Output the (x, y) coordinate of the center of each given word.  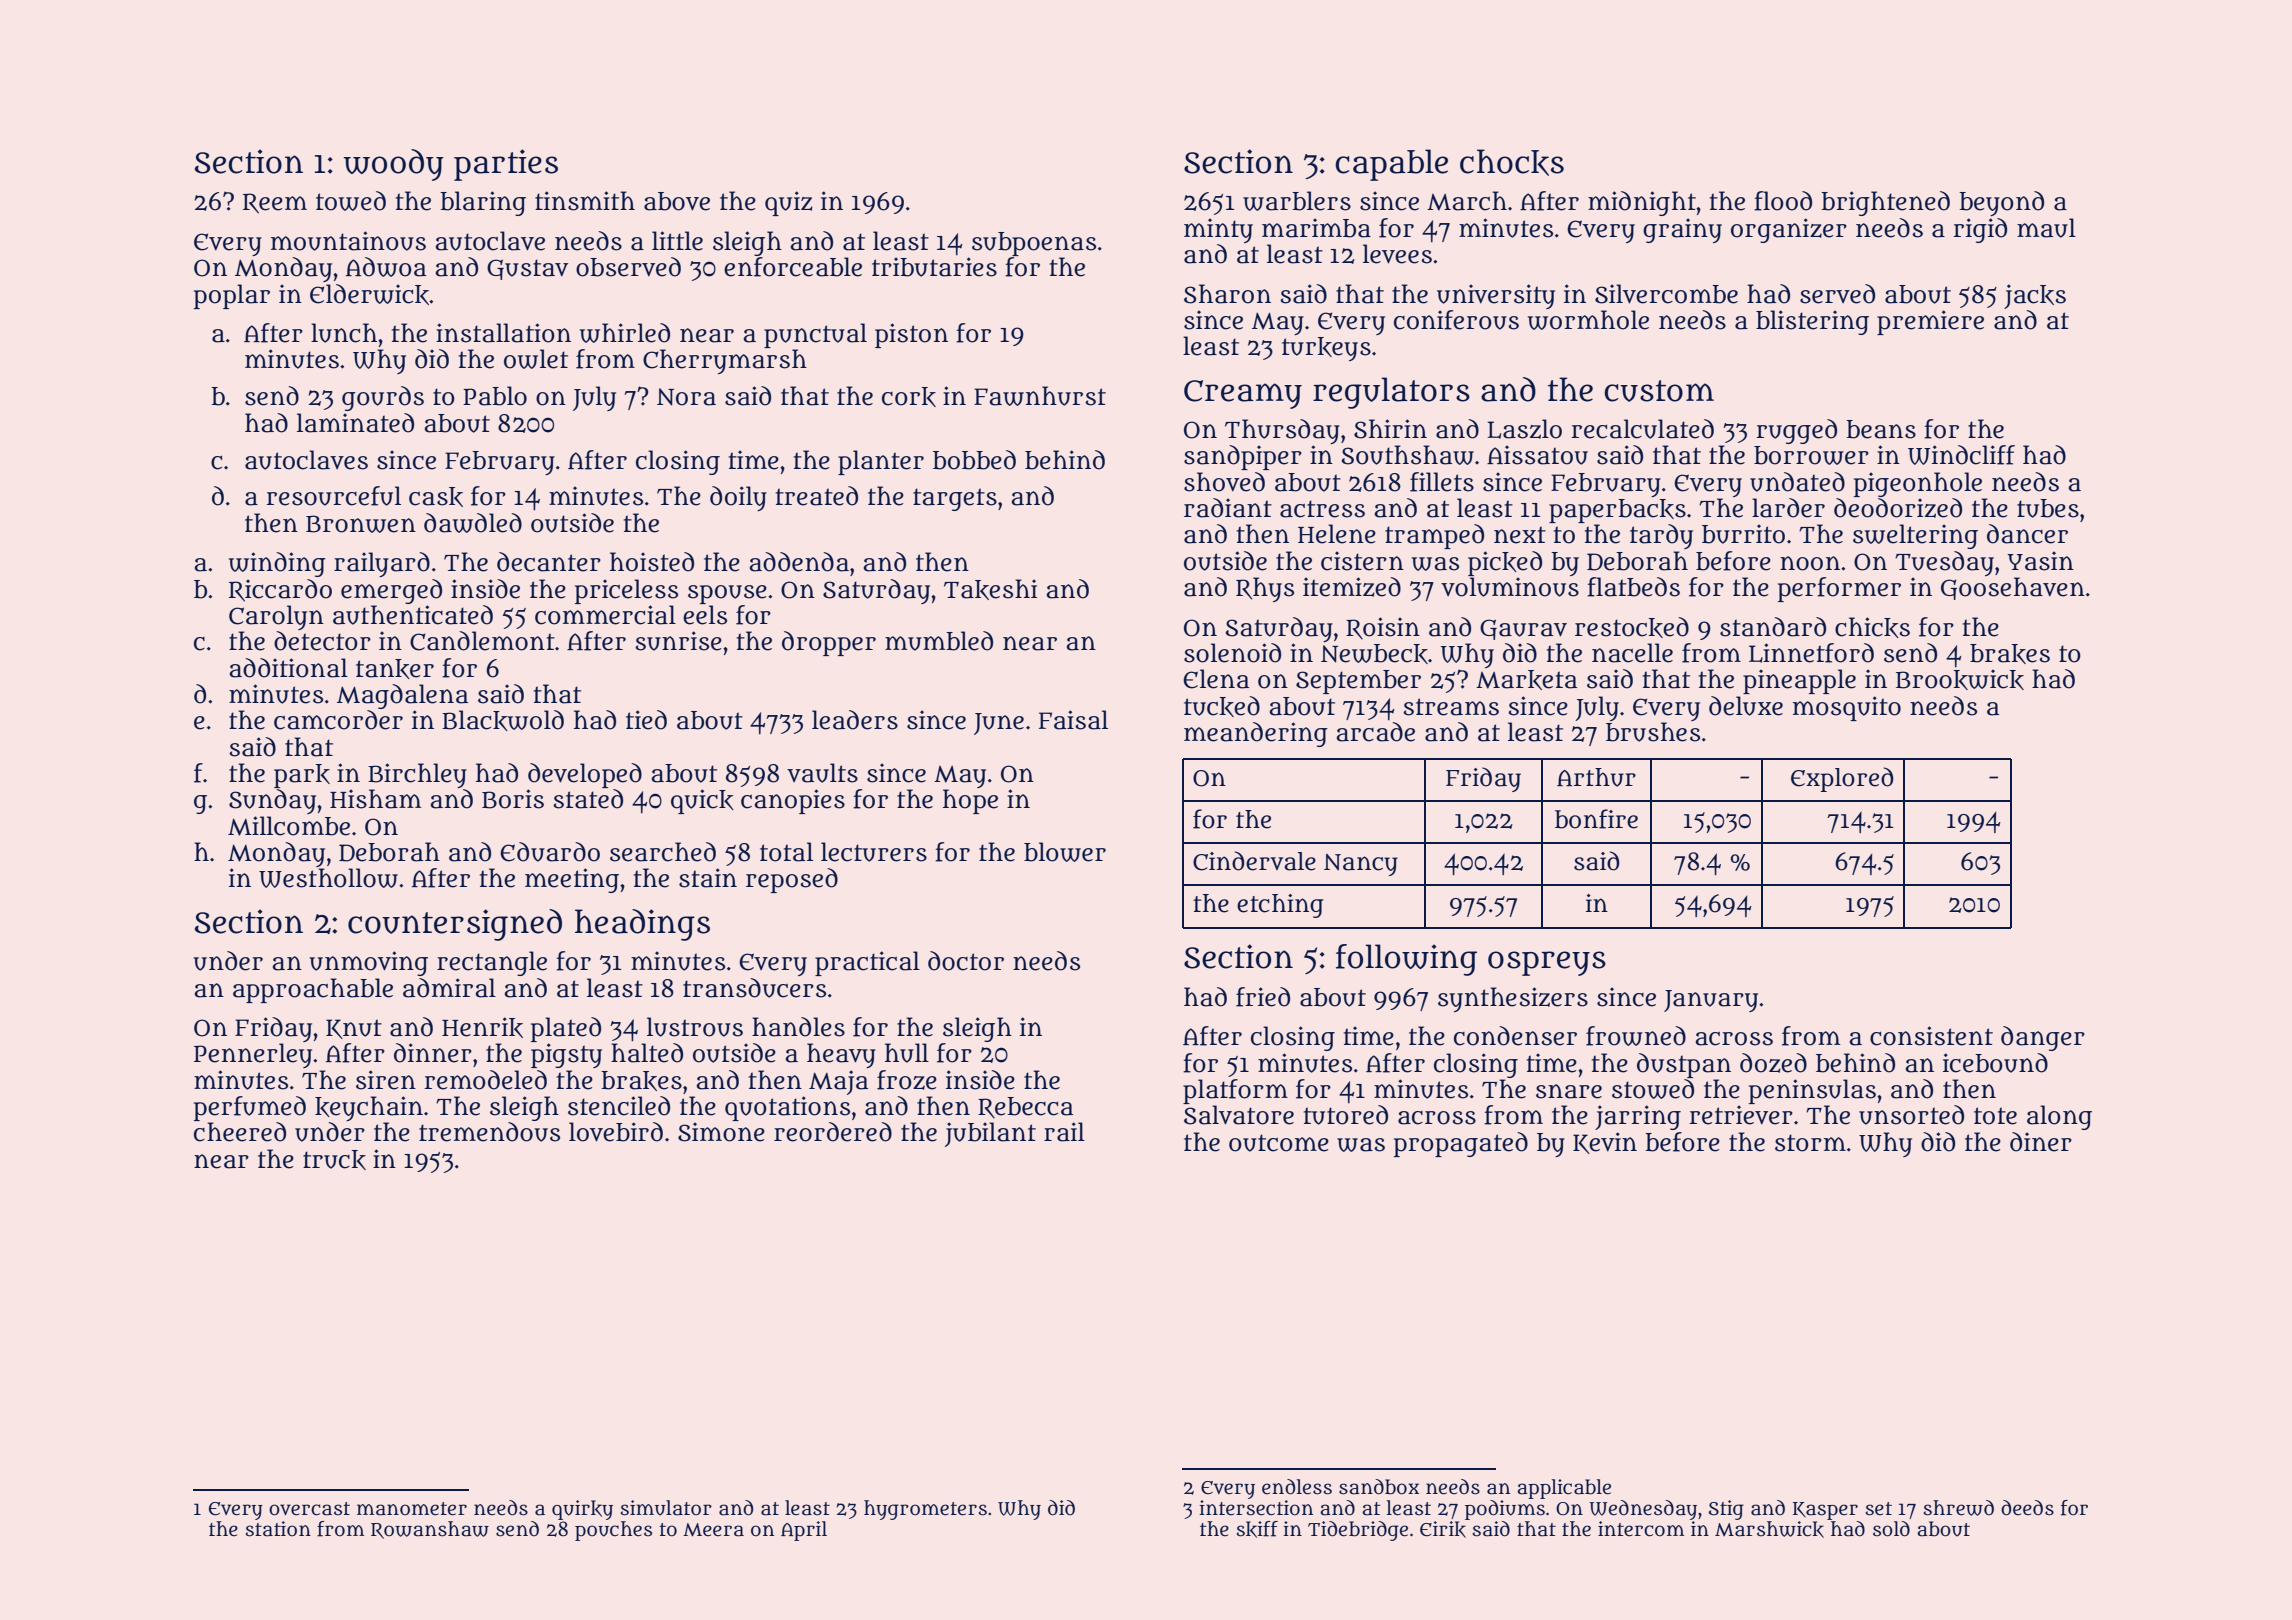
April (804, 1531)
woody (394, 165)
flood (1783, 201)
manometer (412, 1509)
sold (1891, 1529)
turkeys (1326, 349)
